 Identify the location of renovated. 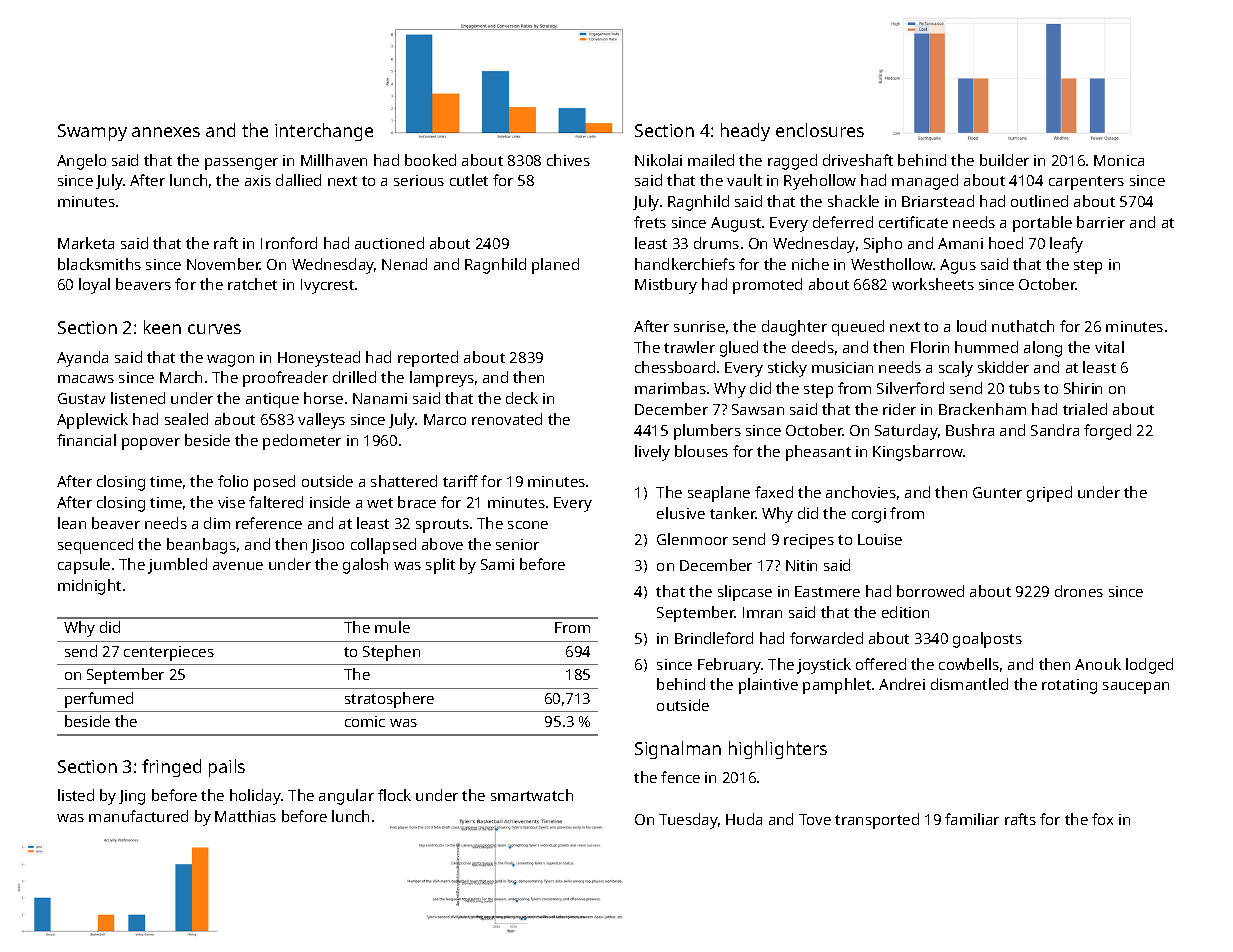
(507, 419).
